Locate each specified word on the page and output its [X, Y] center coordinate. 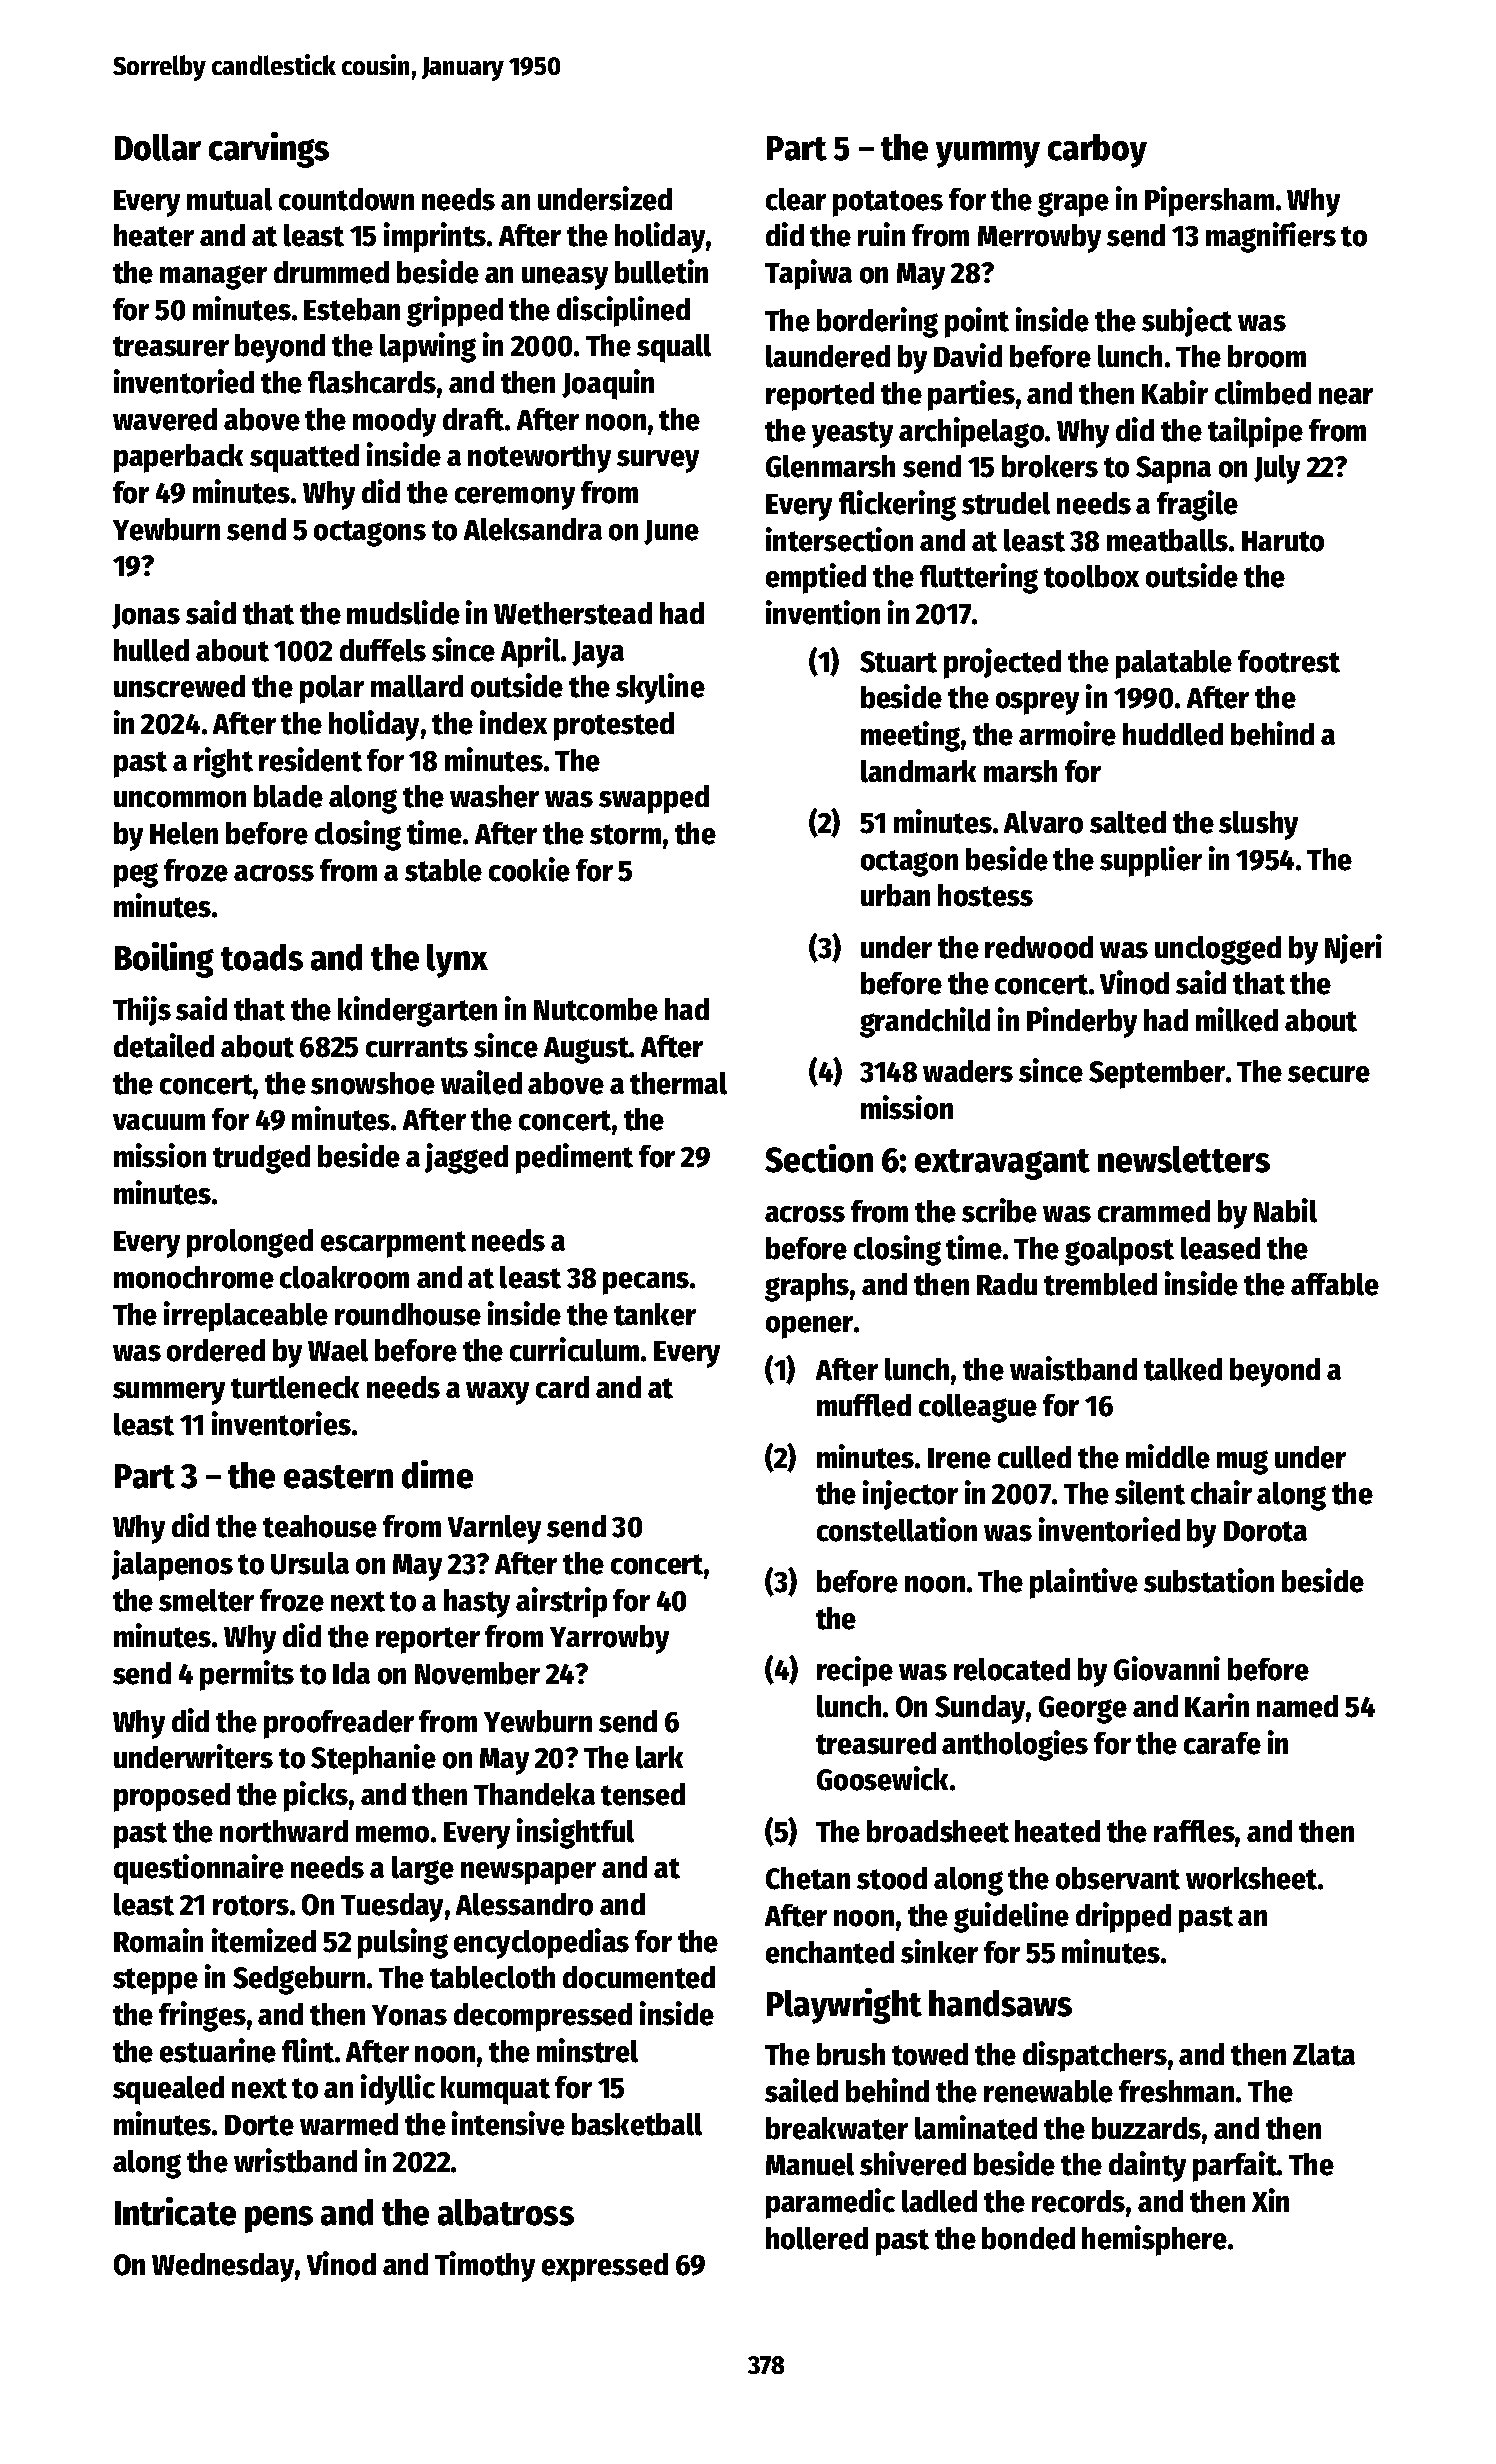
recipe [855, 1671]
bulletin [661, 271]
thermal [678, 1083]
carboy [1097, 151]
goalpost [1119, 1251]
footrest [1289, 661]
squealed [168, 2090]
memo [392, 1834]
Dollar [158, 147]
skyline [660, 688]
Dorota [1265, 1531]
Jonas [146, 616]
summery [169, 1393]
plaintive [1084, 1583]
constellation [897, 1529]
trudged [261, 1159]
